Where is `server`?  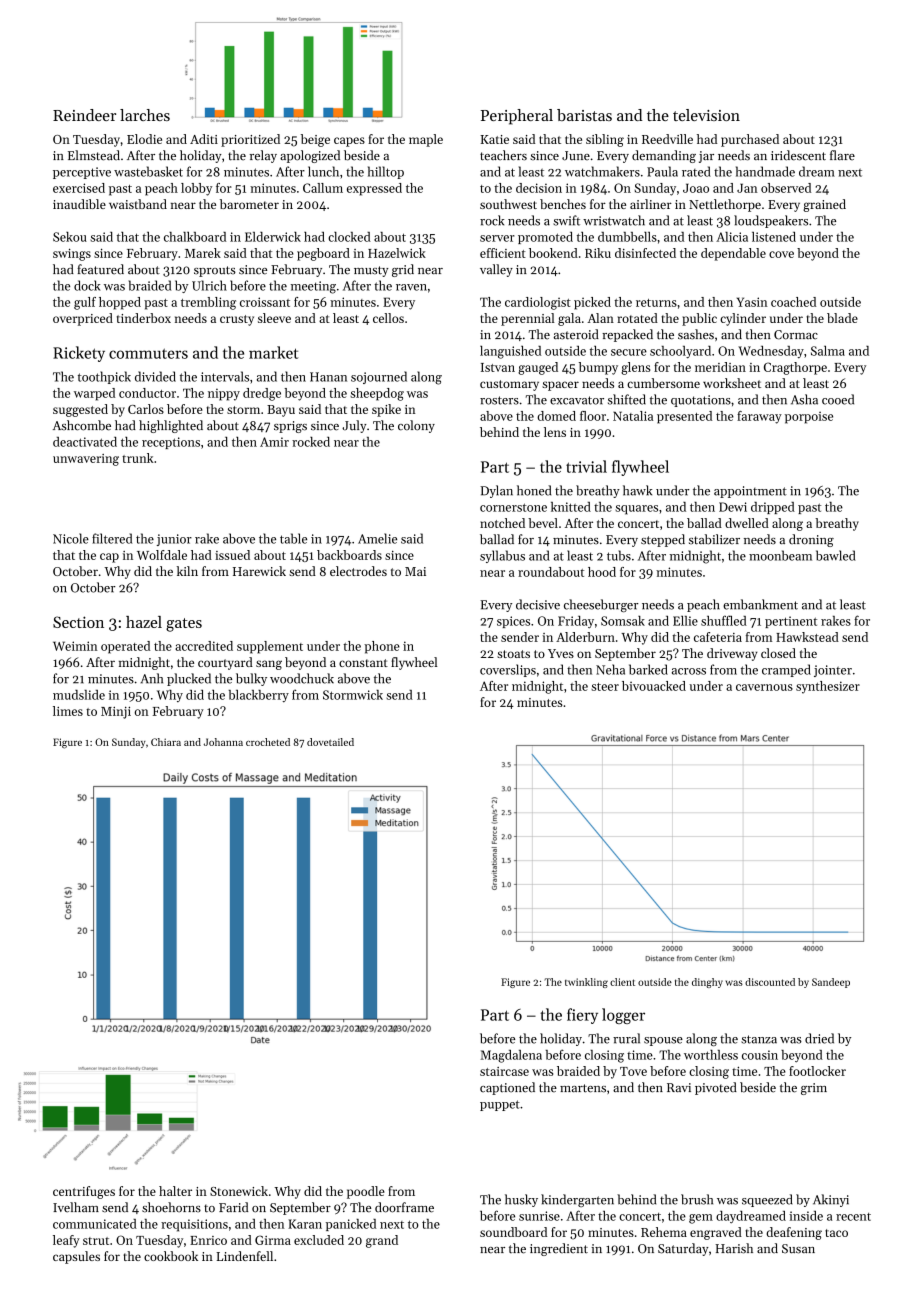
server is located at coordinates (497, 238).
